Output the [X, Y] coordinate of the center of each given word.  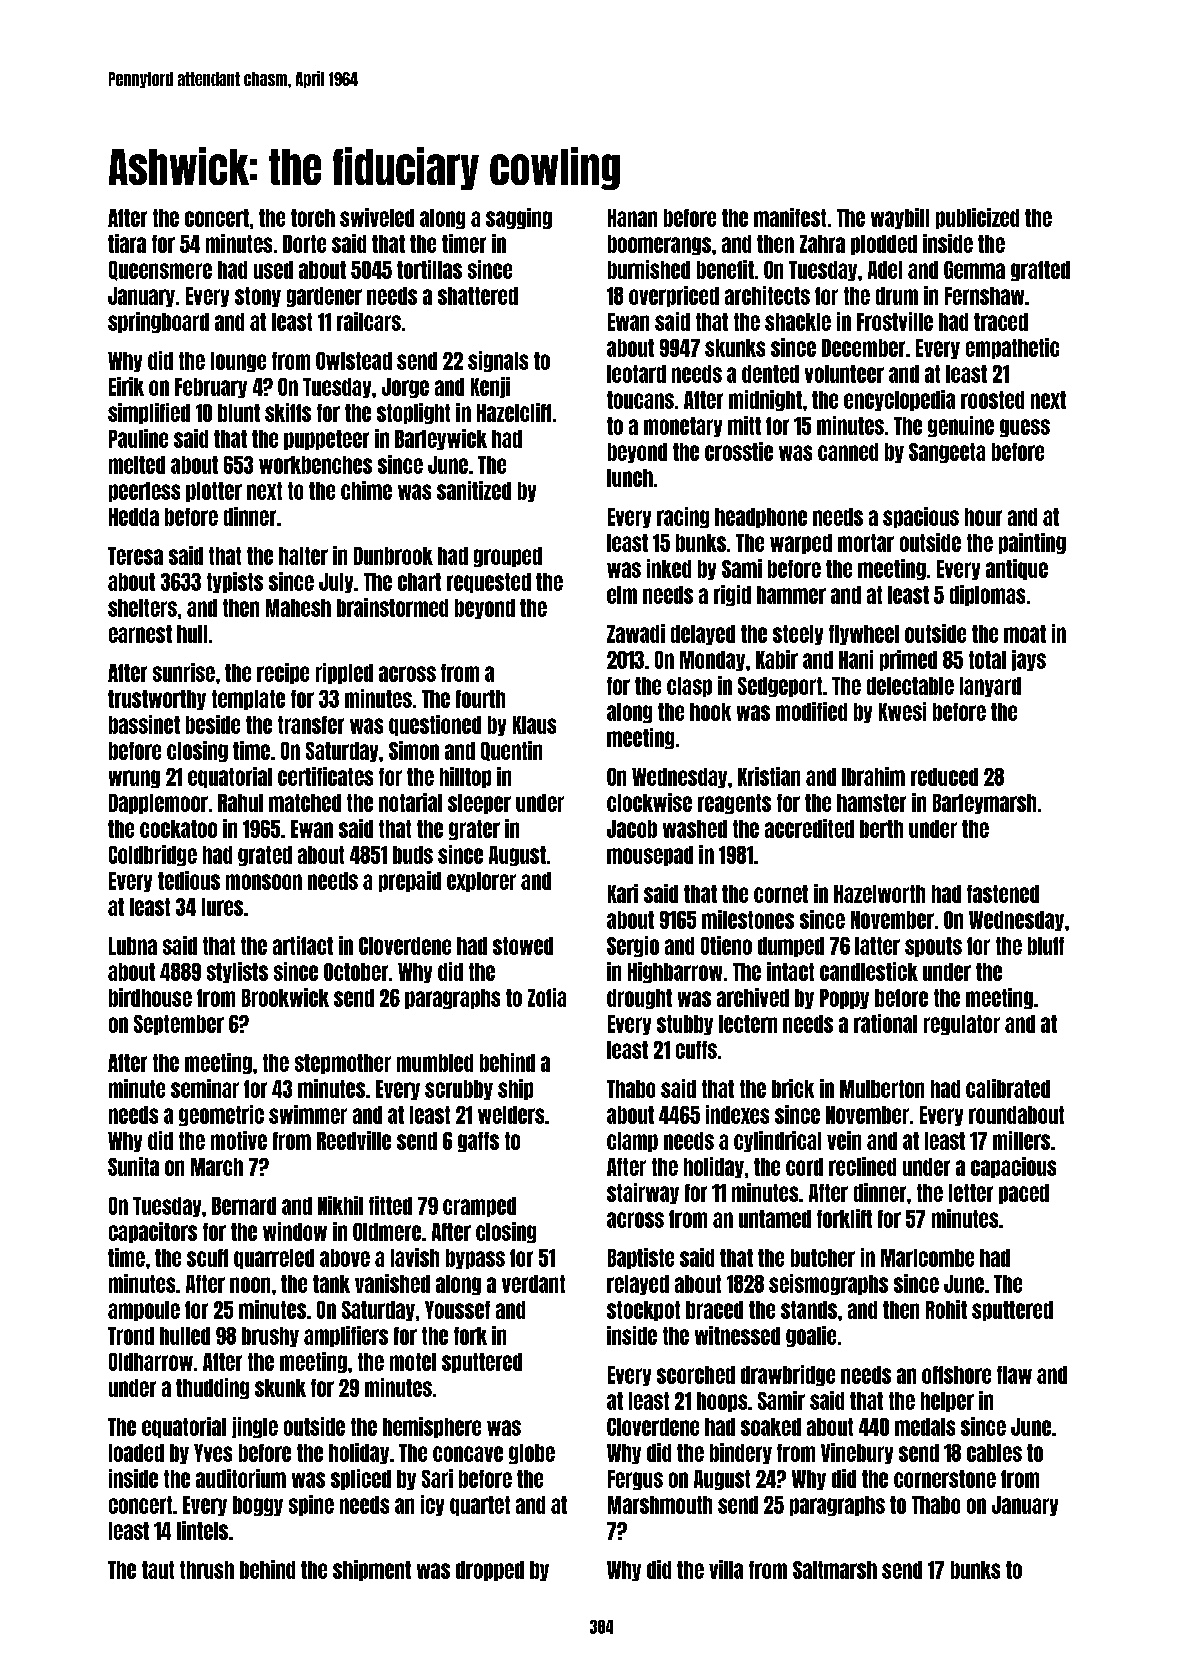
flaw [1014, 1375]
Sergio [633, 946]
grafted [1040, 271]
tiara [127, 243]
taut [158, 1570]
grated [265, 856]
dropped [490, 1571]
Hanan [632, 218]
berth [881, 829]
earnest [140, 634]
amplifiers [346, 1336]
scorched [696, 1375]
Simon [414, 750]
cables [994, 1453]
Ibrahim [873, 776]
